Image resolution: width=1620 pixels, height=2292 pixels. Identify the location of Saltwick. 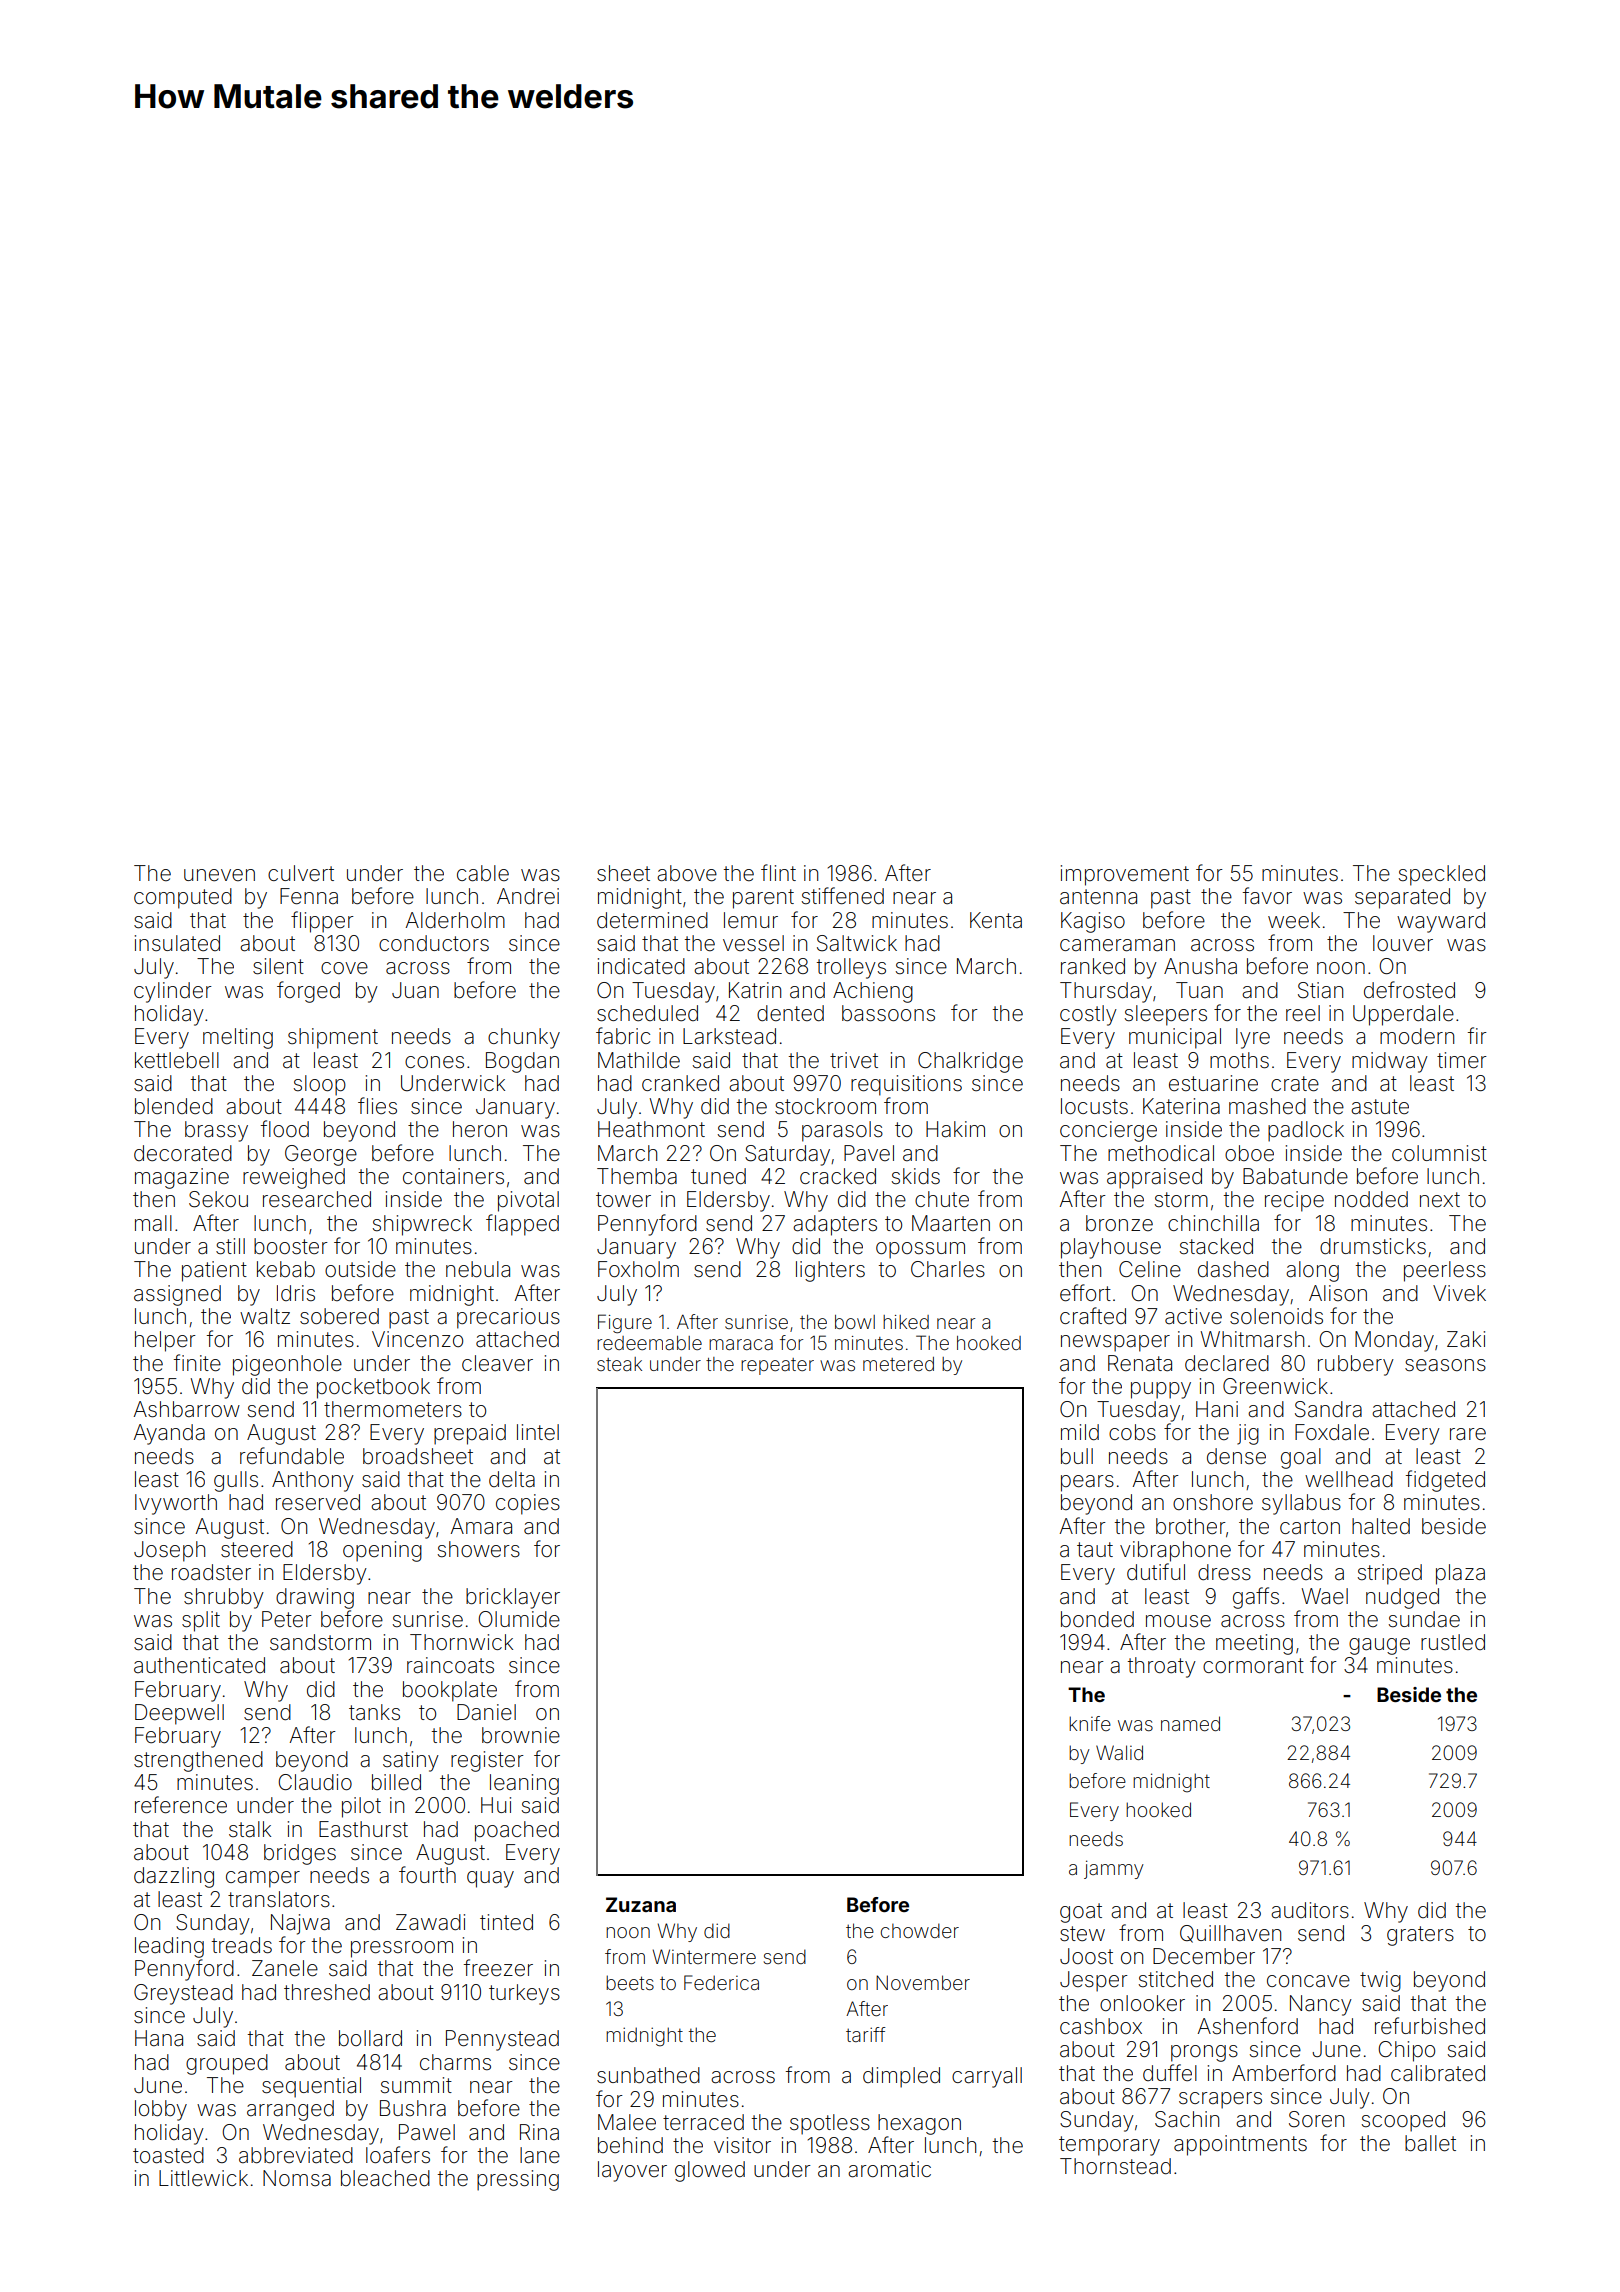
(857, 943).
